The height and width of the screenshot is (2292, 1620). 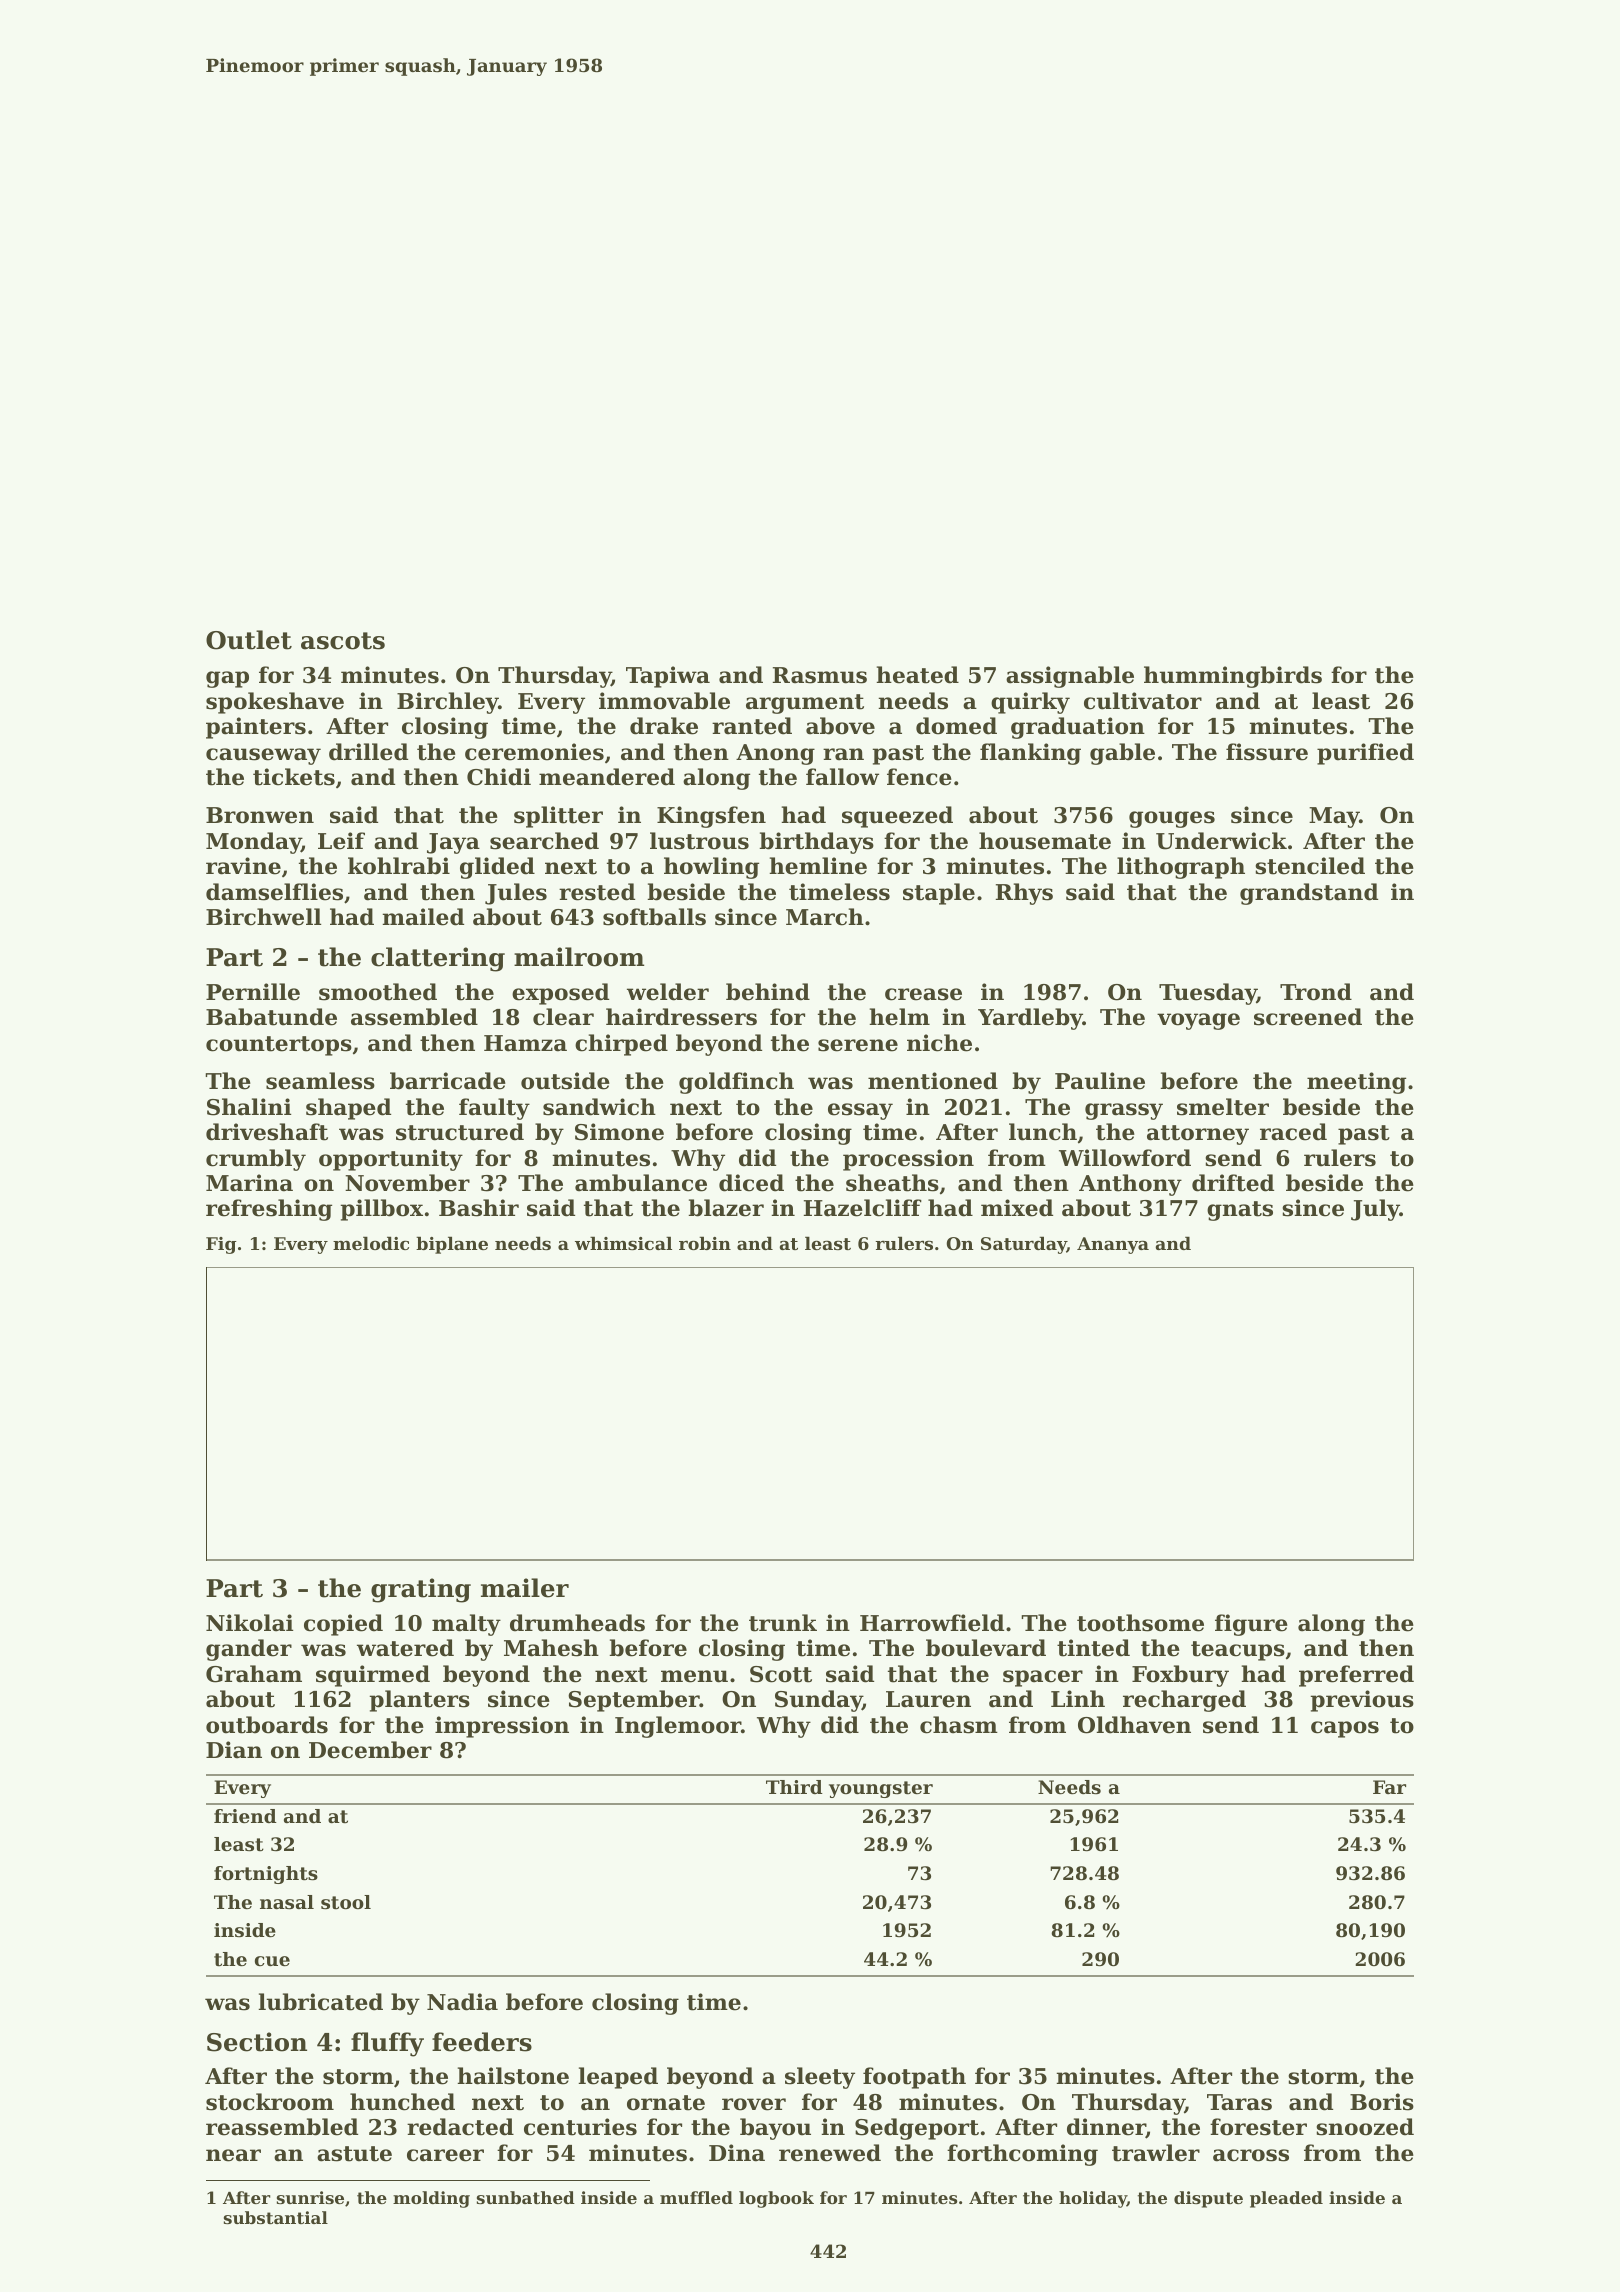 What do you see at coordinates (820, 2078) in the screenshot?
I see `sleety` at bounding box center [820, 2078].
